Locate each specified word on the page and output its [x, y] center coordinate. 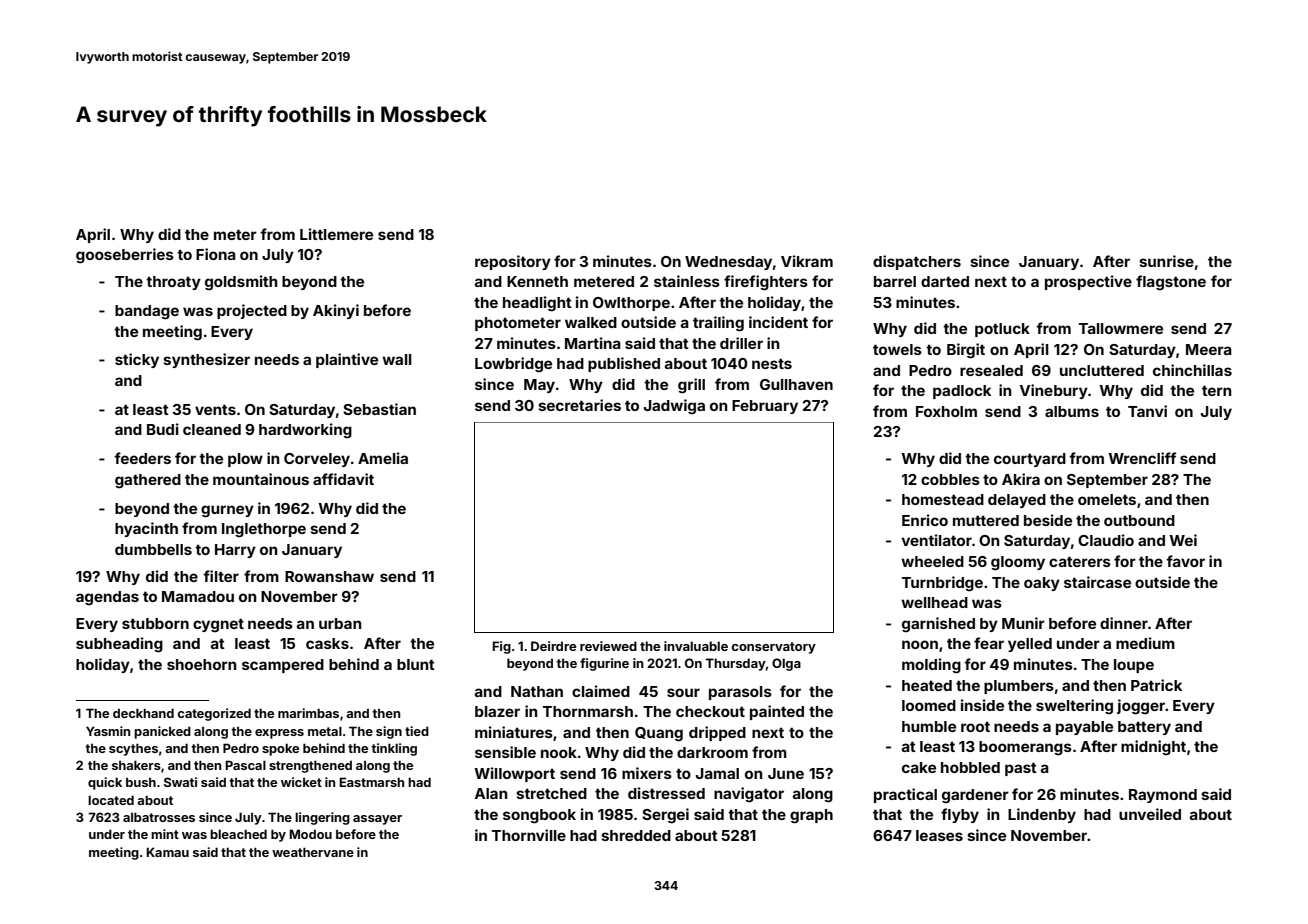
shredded [636, 835]
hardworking [305, 431]
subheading [119, 645]
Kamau [167, 852]
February [765, 407]
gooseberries [125, 256]
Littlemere [336, 234]
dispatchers [917, 262]
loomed [929, 705]
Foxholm [946, 411]
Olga [786, 664]
